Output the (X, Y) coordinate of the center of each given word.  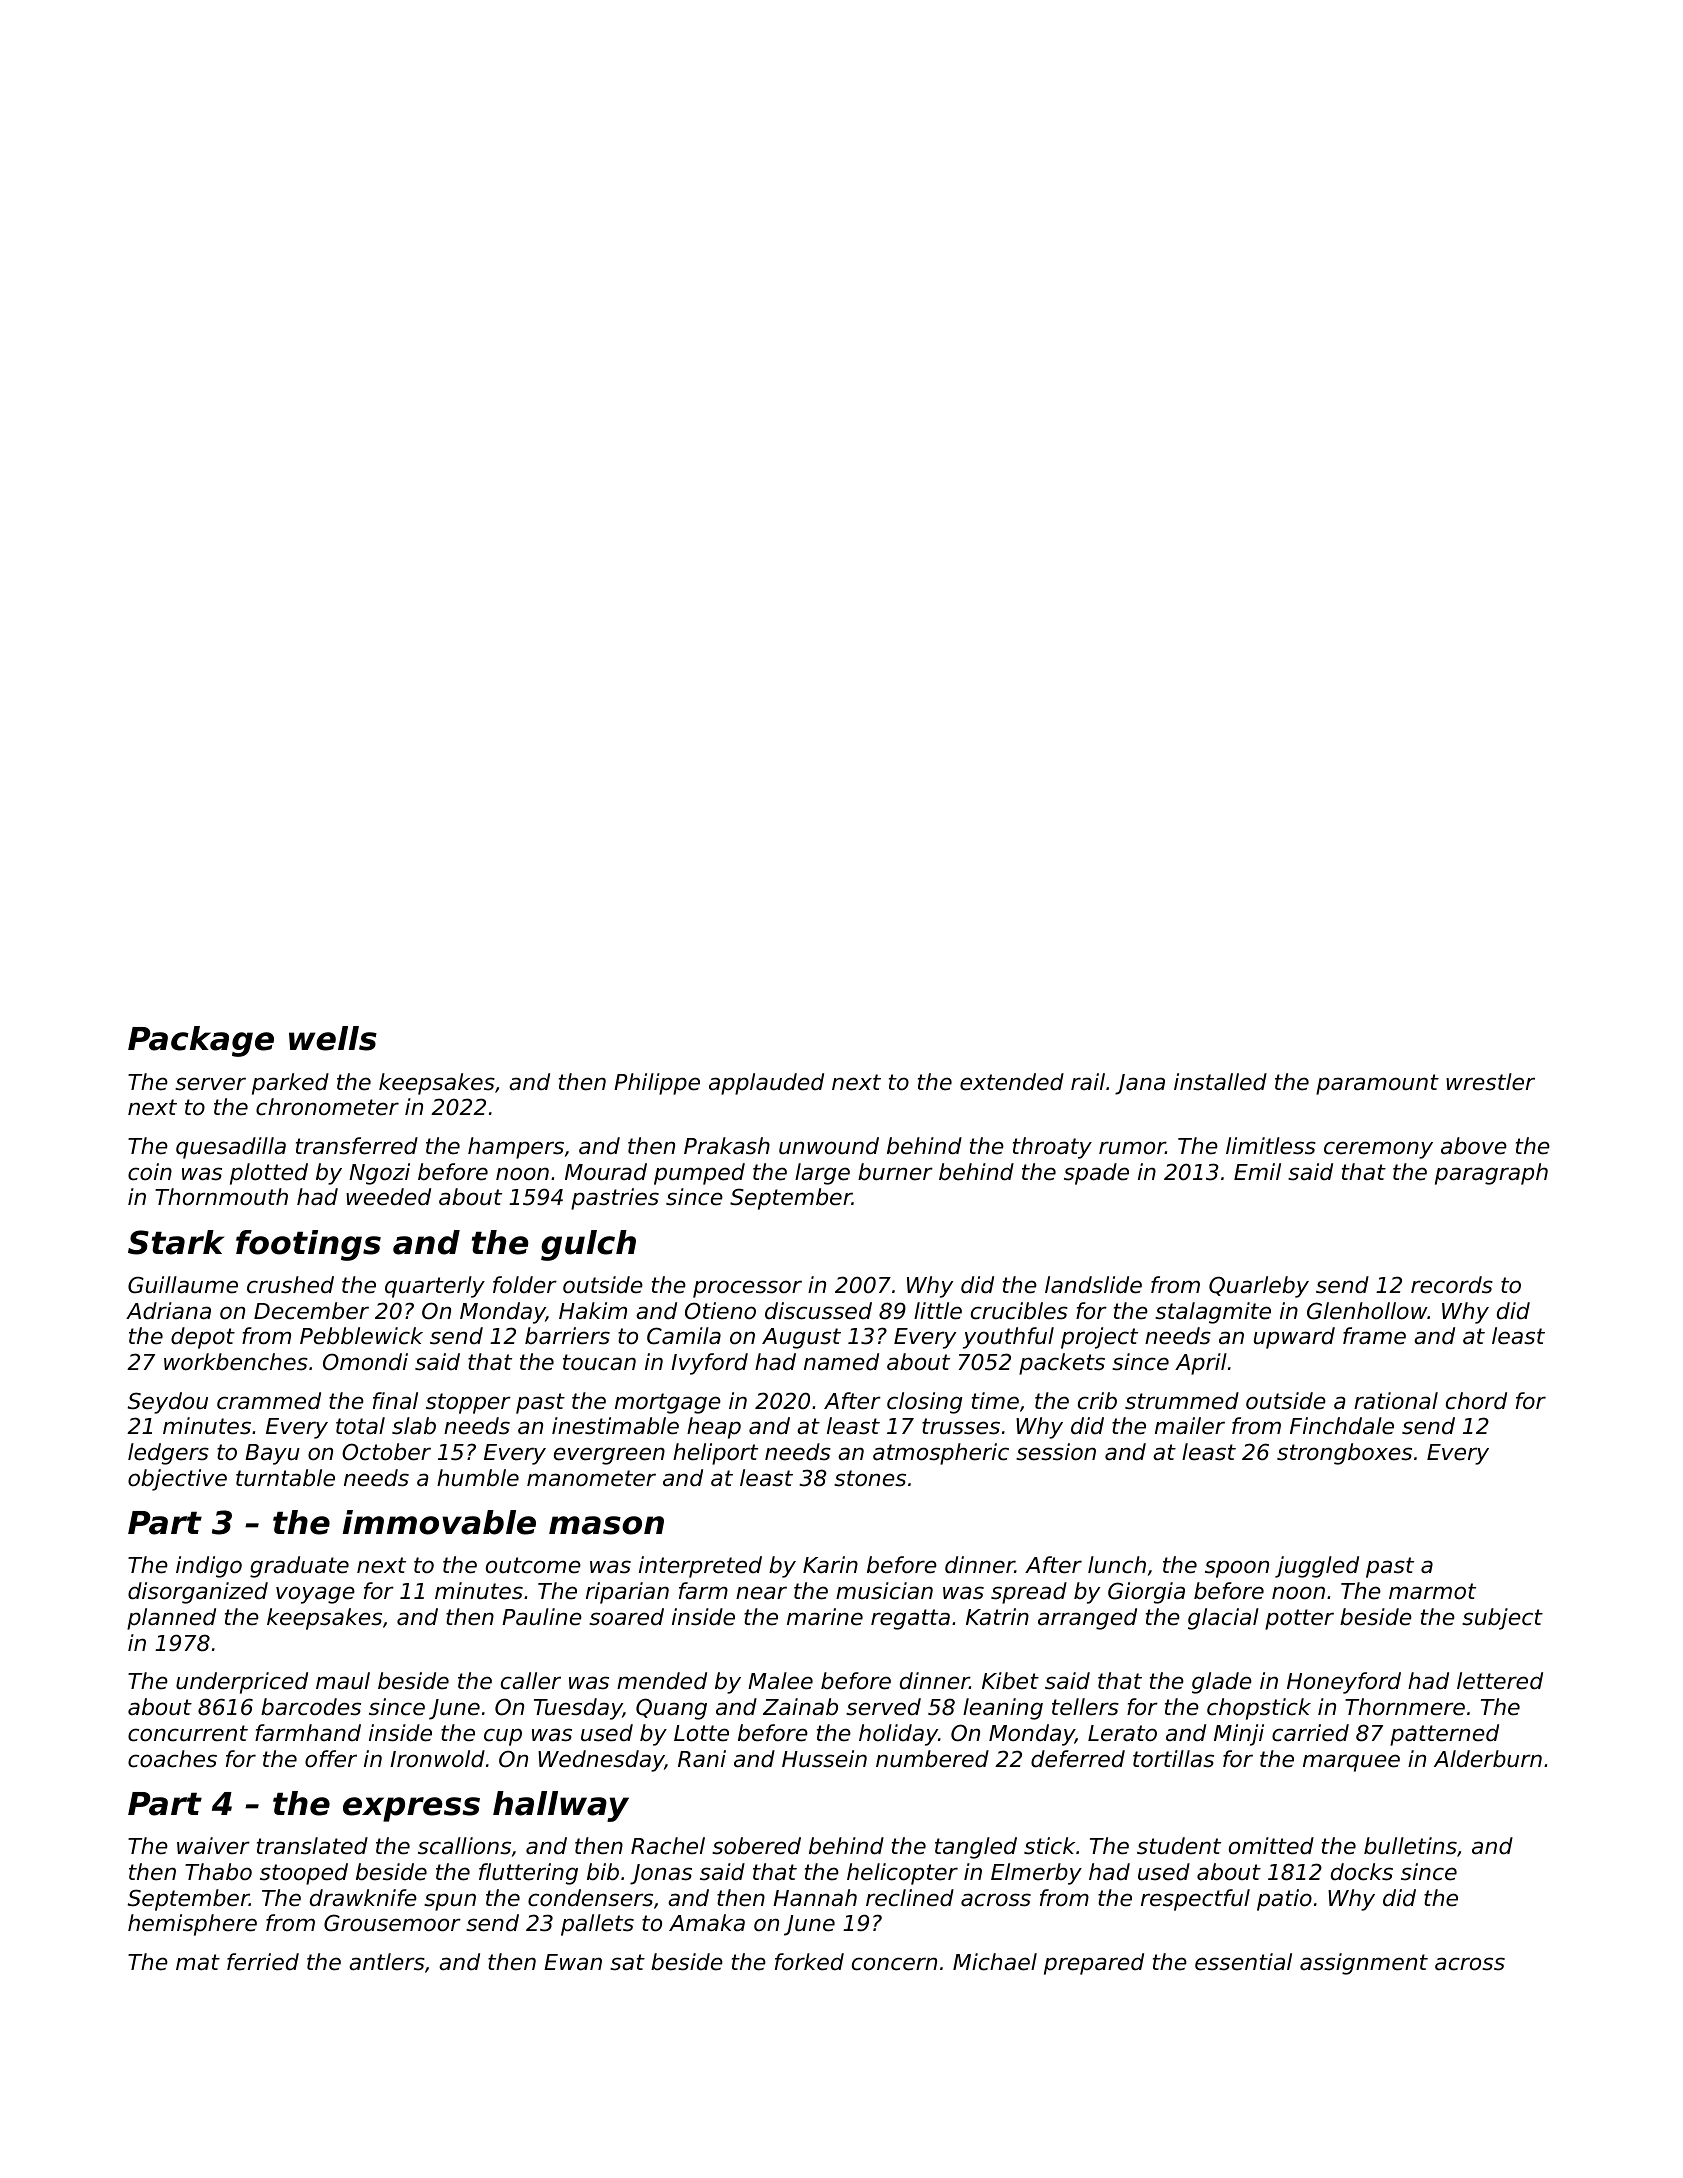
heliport (715, 1454)
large (822, 1174)
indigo (209, 1567)
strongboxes (1344, 1454)
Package (201, 1041)
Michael (995, 1962)
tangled (976, 1848)
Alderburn (1488, 1759)
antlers (387, 1962)
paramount (1377, 1084)
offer (331, 1759)
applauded (766, 1084)
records (1452, 1285)
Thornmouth (221, 1197)
